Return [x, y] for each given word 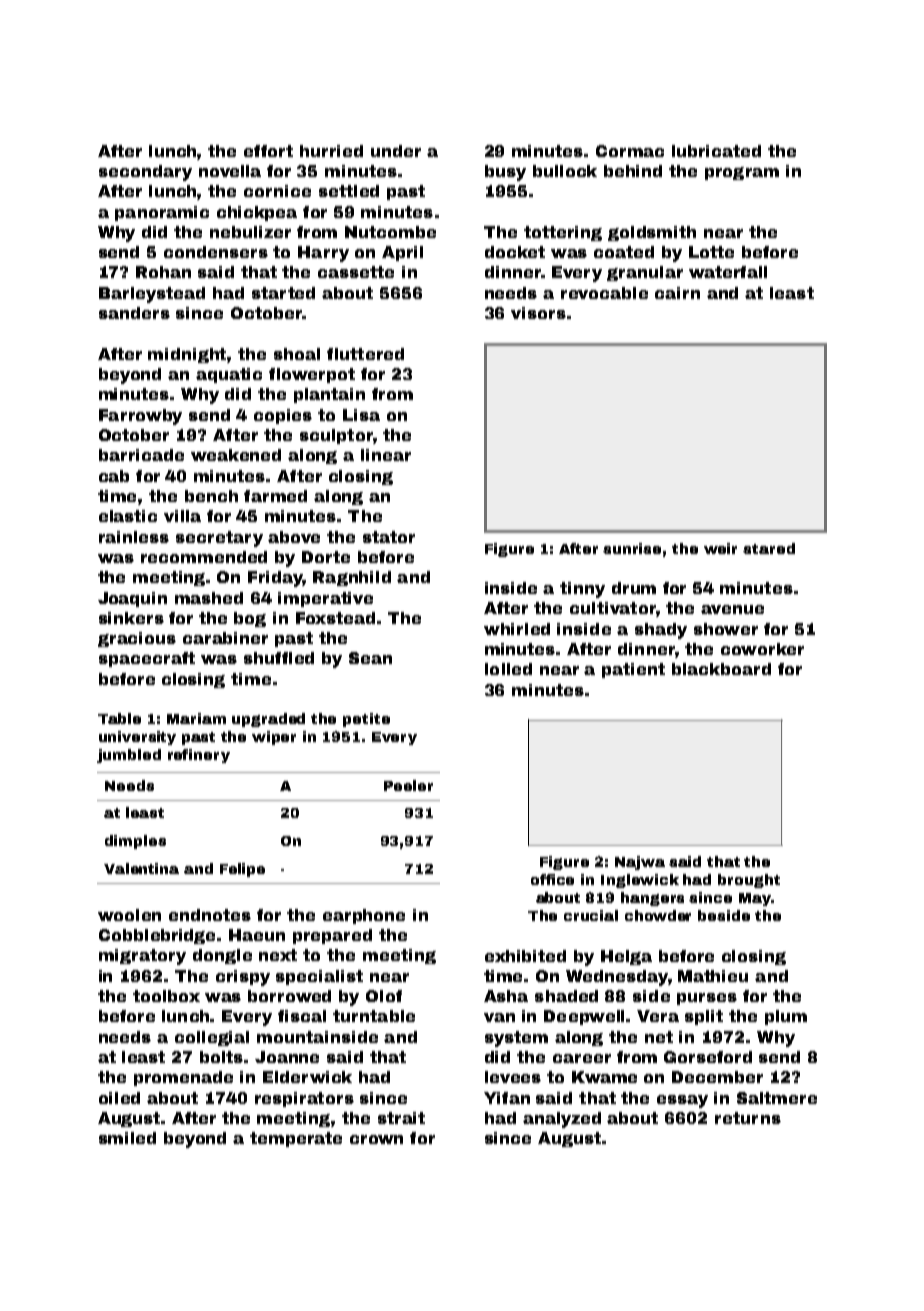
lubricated [716, 151]
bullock [565, 171]
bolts [221, 1057]
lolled [508, 669]
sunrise [632, 548]
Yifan [507, 1098]
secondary [145, 173]
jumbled [129, 756]
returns [748, 1118]
